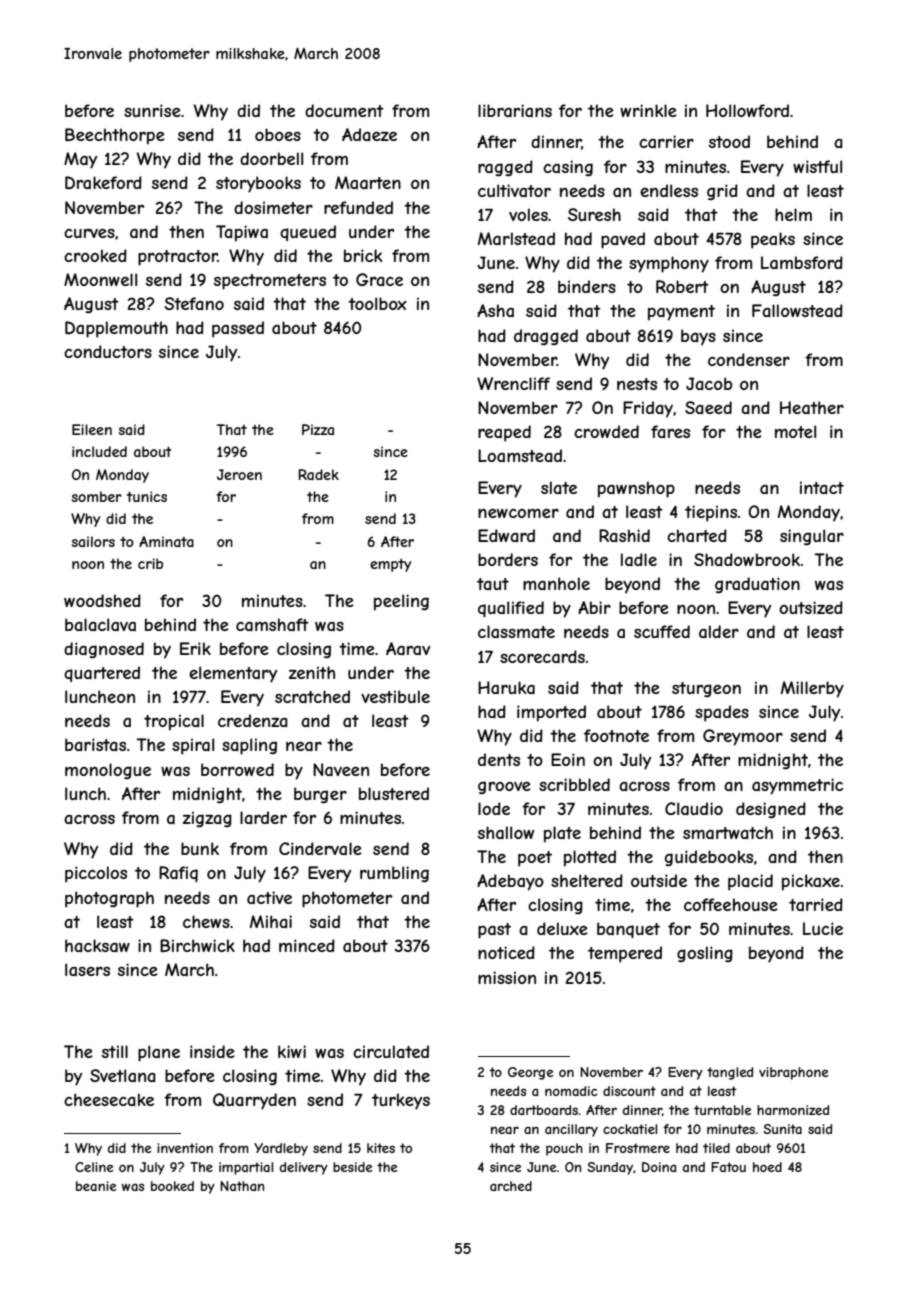 This document has height=1316, width=908. I want to click on woodshed, so click(102, 600).
